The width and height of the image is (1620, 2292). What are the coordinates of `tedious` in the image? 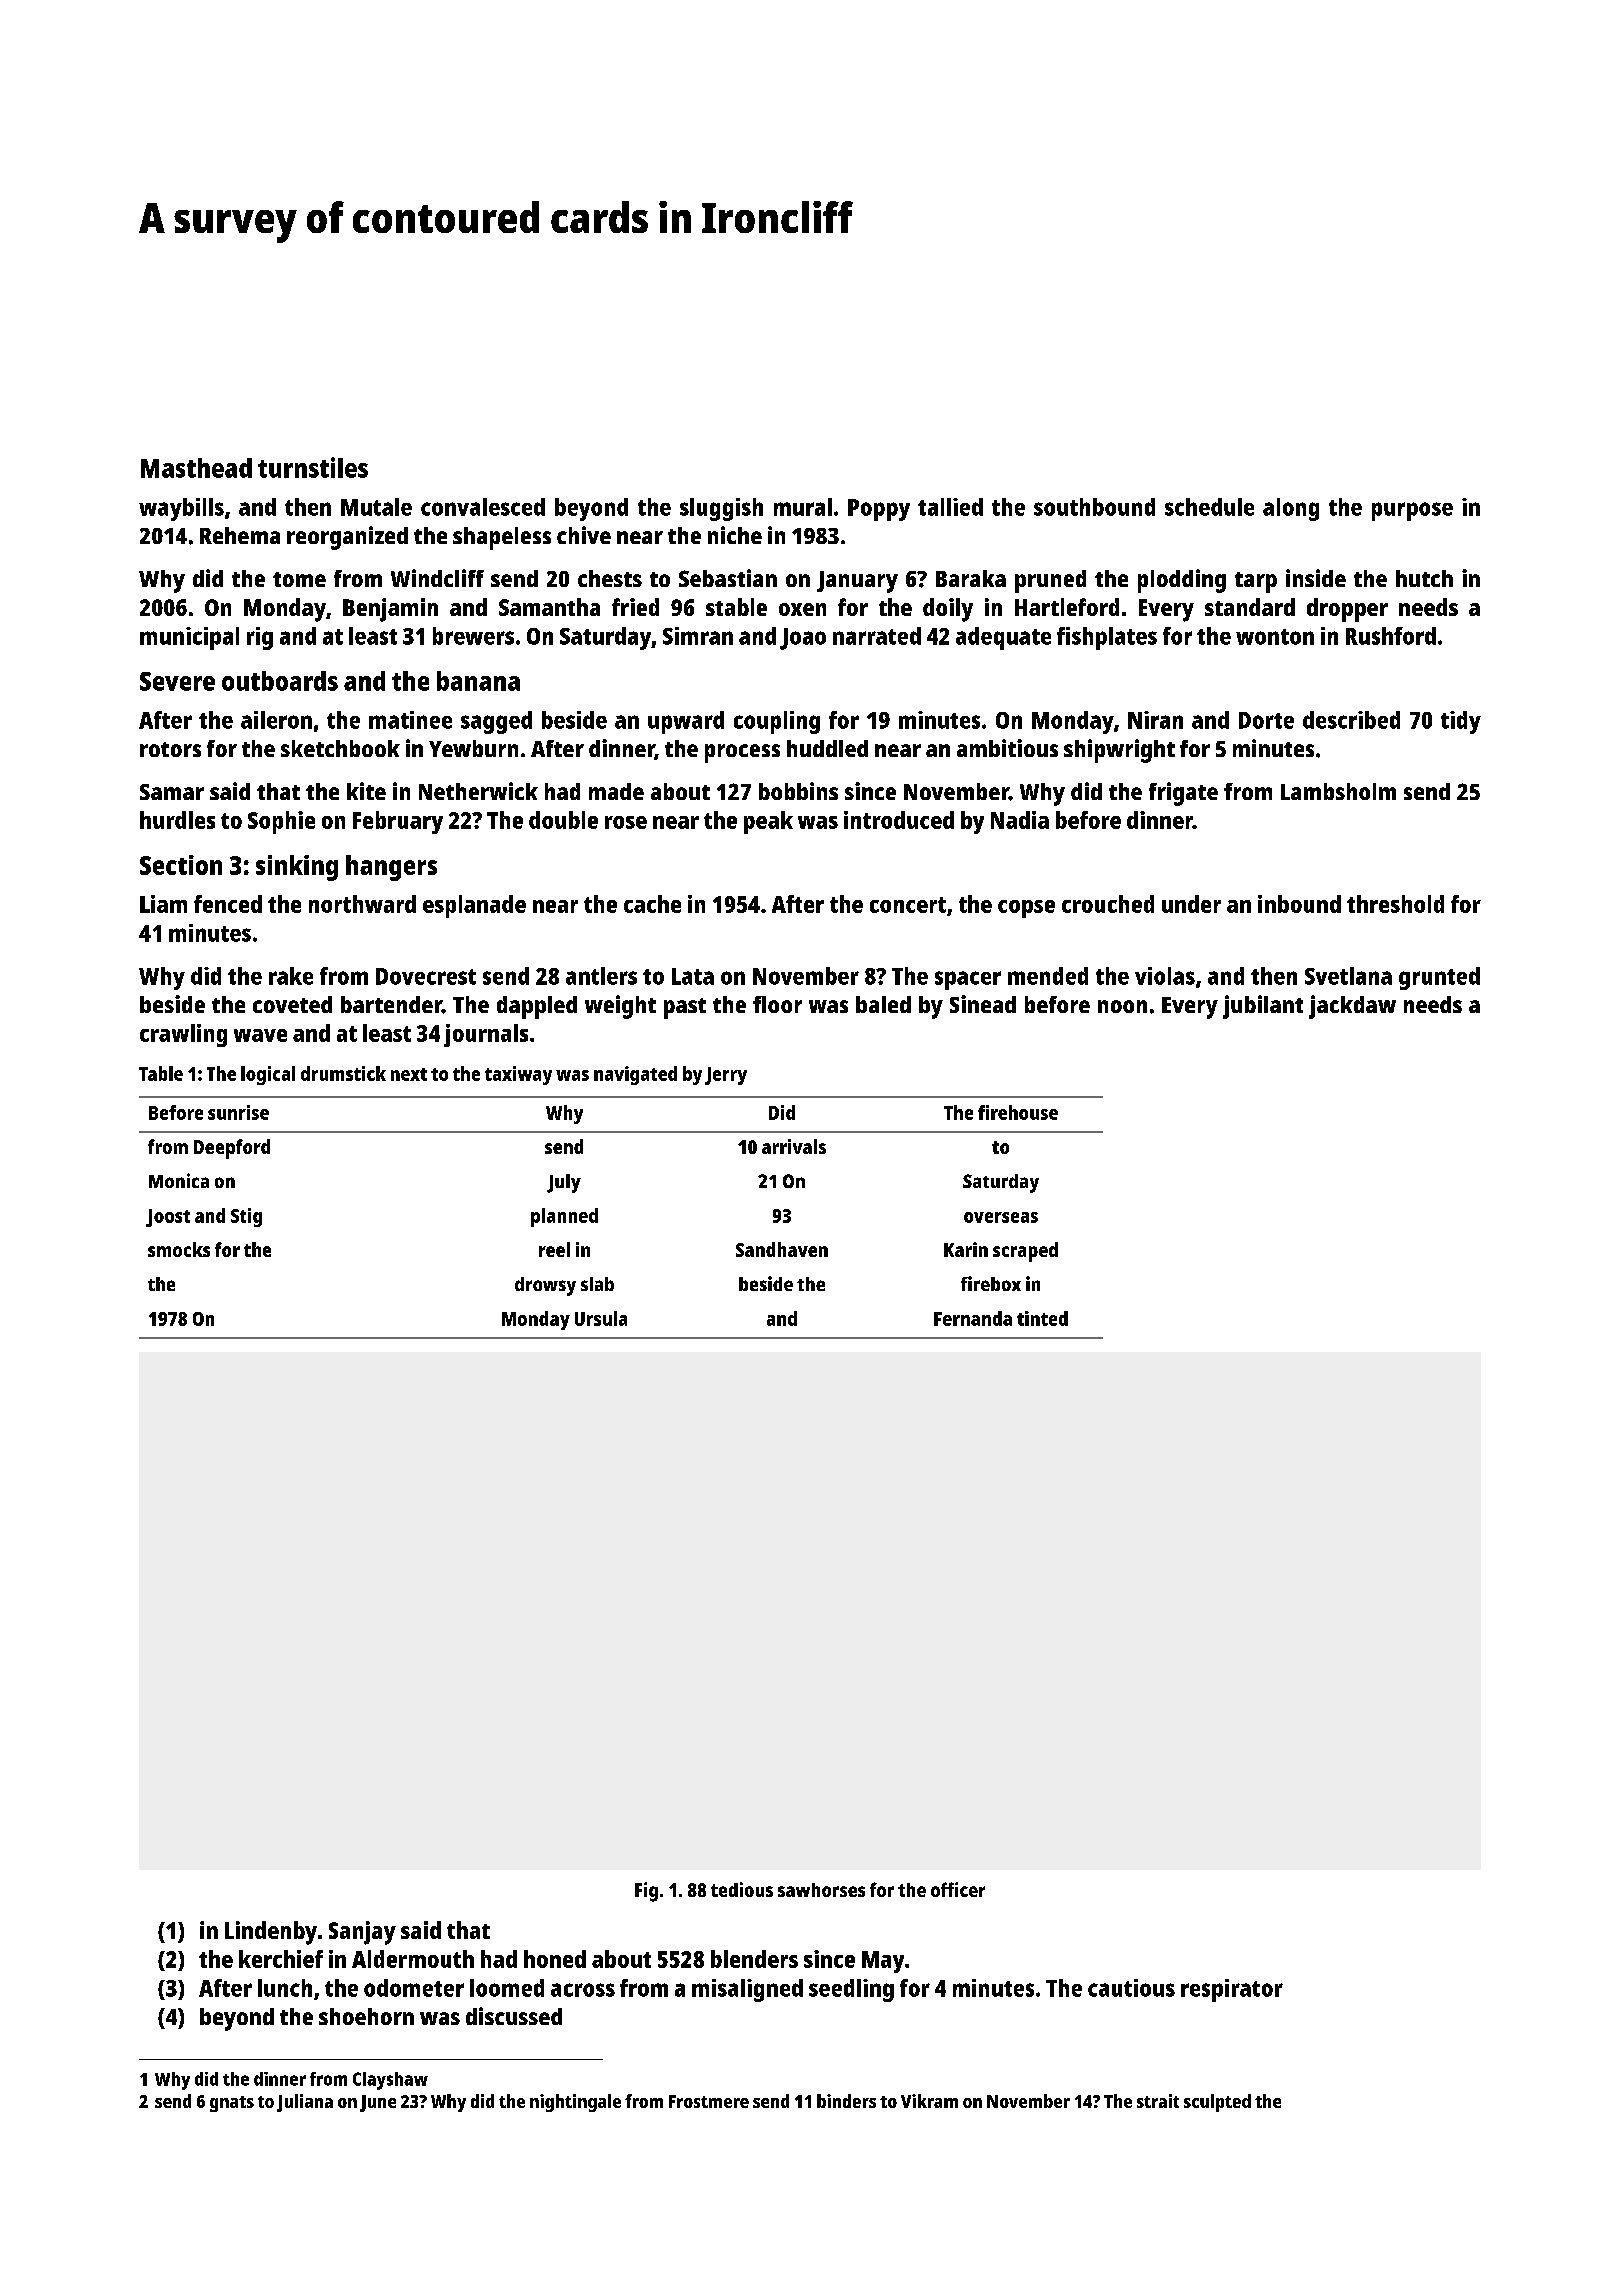 It's located at (742, 1889).
